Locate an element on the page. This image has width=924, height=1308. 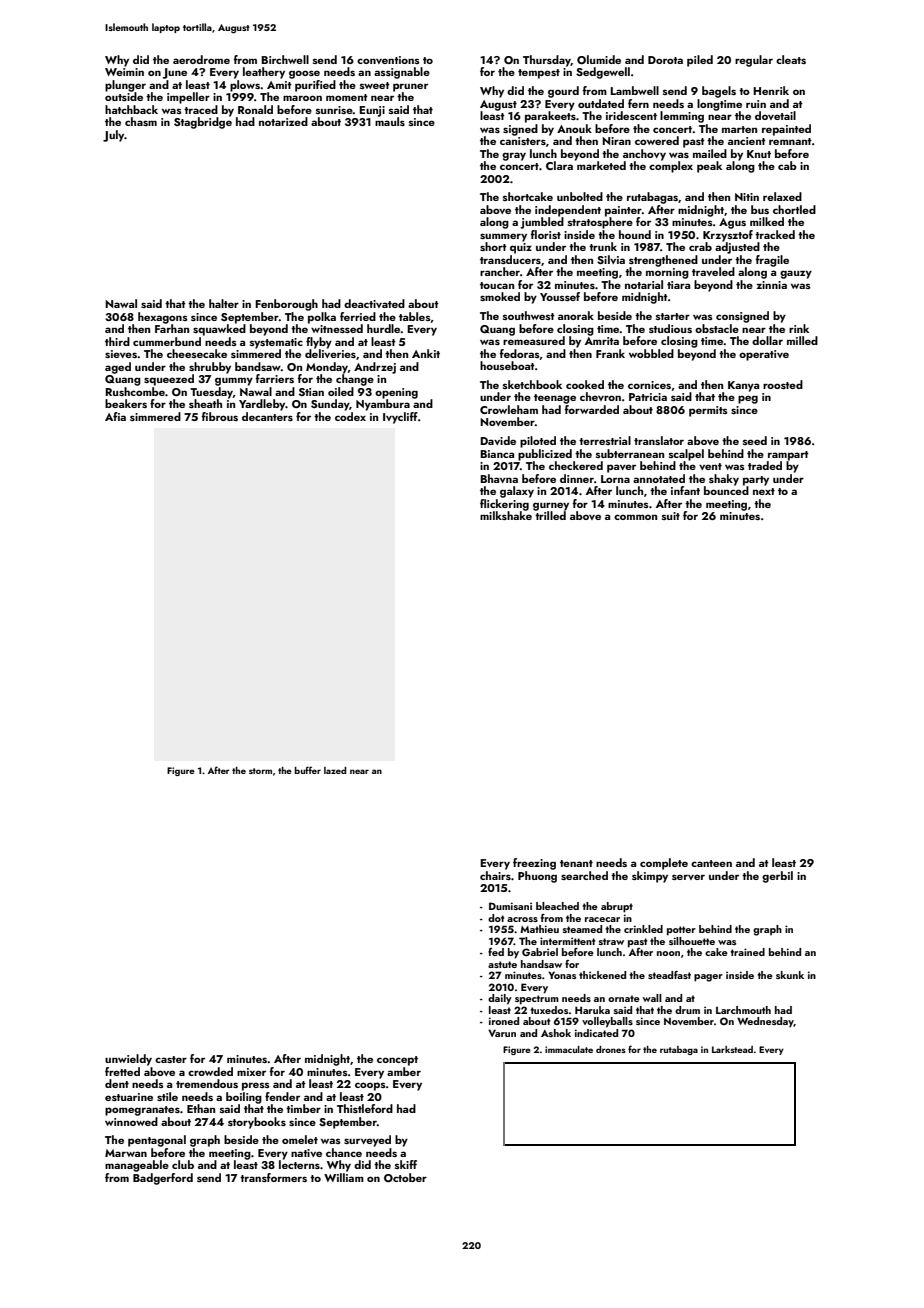
Larkstead is located at coordinates (732, 1049).
